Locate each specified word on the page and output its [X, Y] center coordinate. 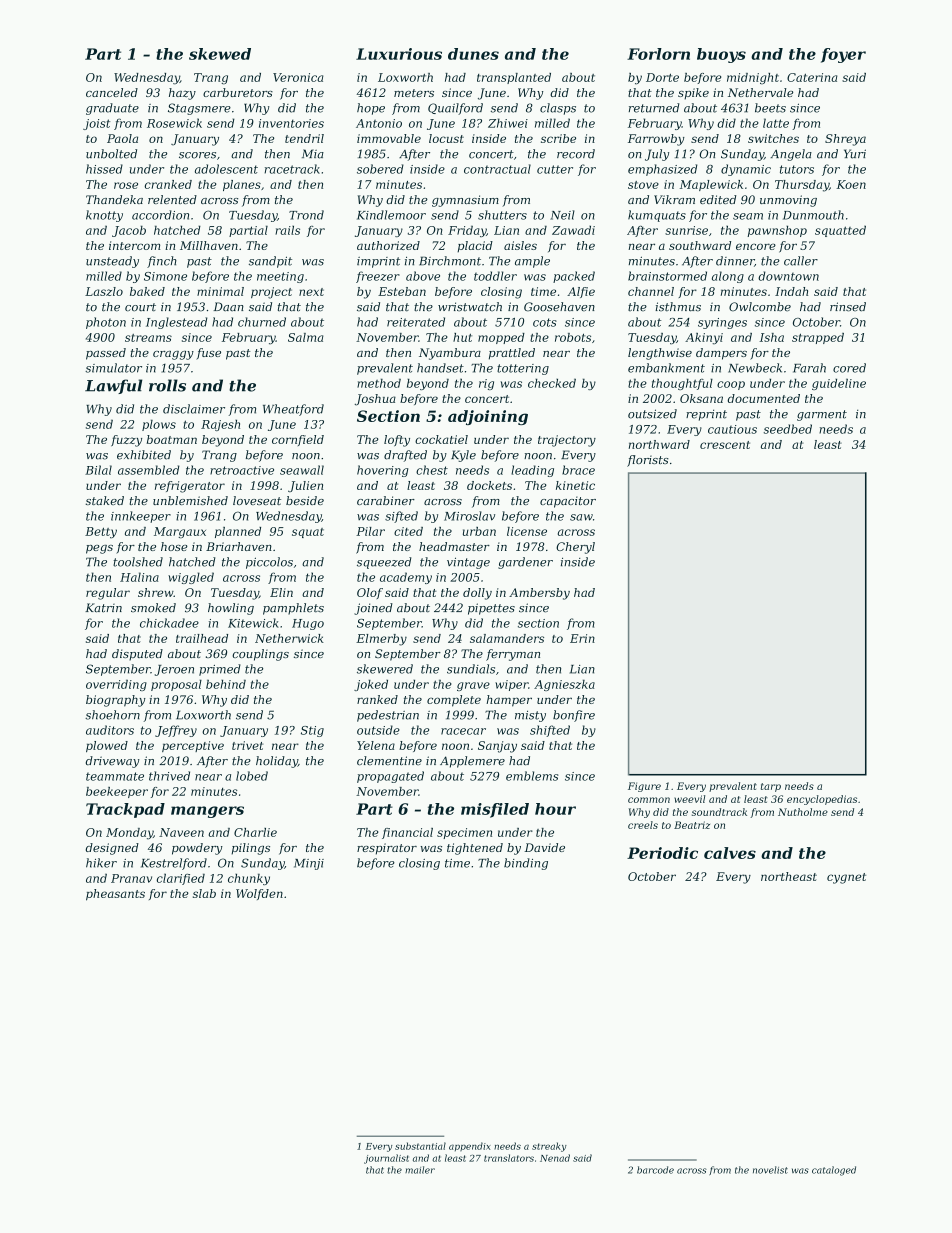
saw [581, 517]
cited [408, 531]
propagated [390, 777]
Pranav [131, 878]
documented [763, 398]
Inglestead [177, 323]
